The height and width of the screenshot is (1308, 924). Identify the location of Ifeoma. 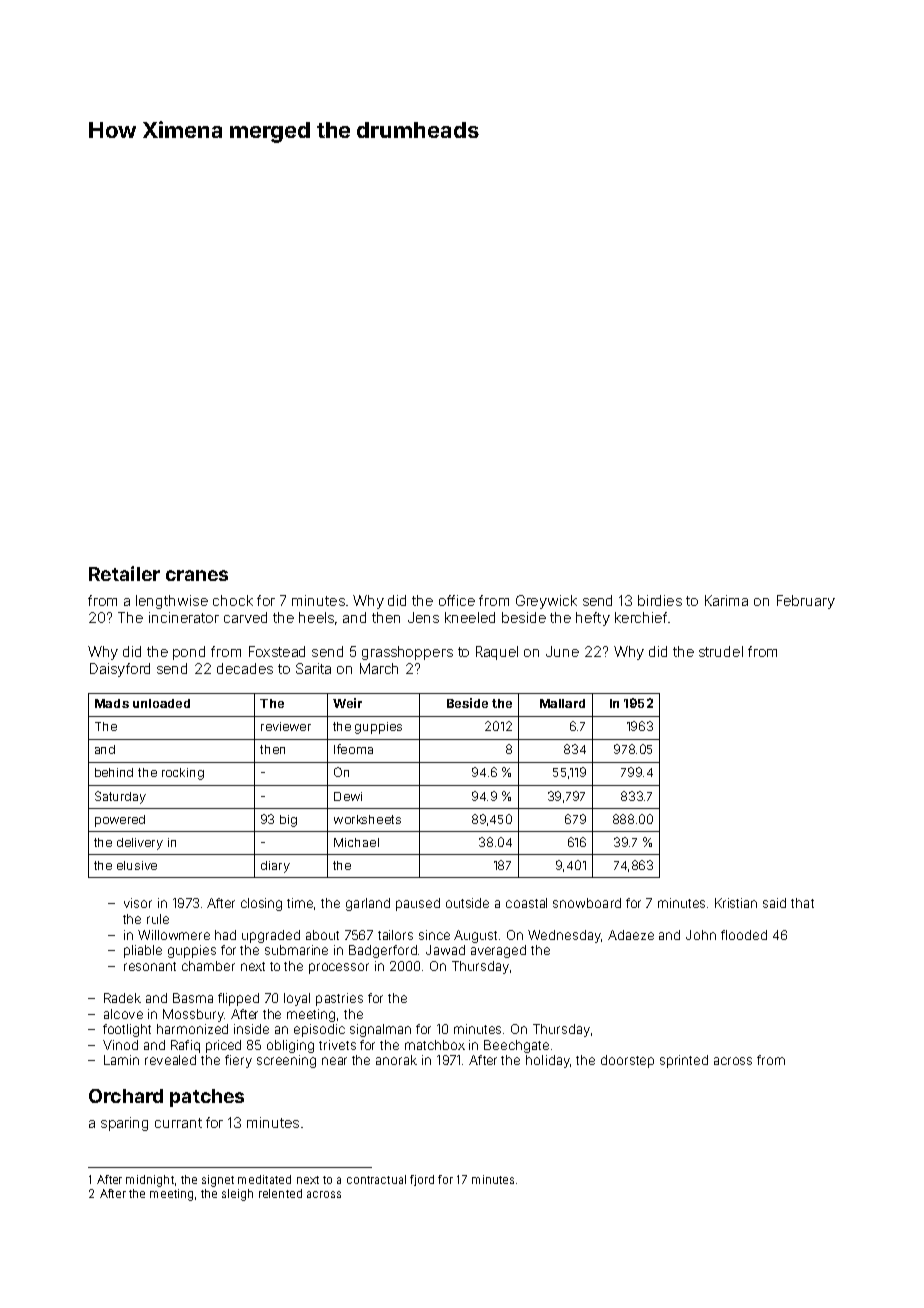
(353, 749).
